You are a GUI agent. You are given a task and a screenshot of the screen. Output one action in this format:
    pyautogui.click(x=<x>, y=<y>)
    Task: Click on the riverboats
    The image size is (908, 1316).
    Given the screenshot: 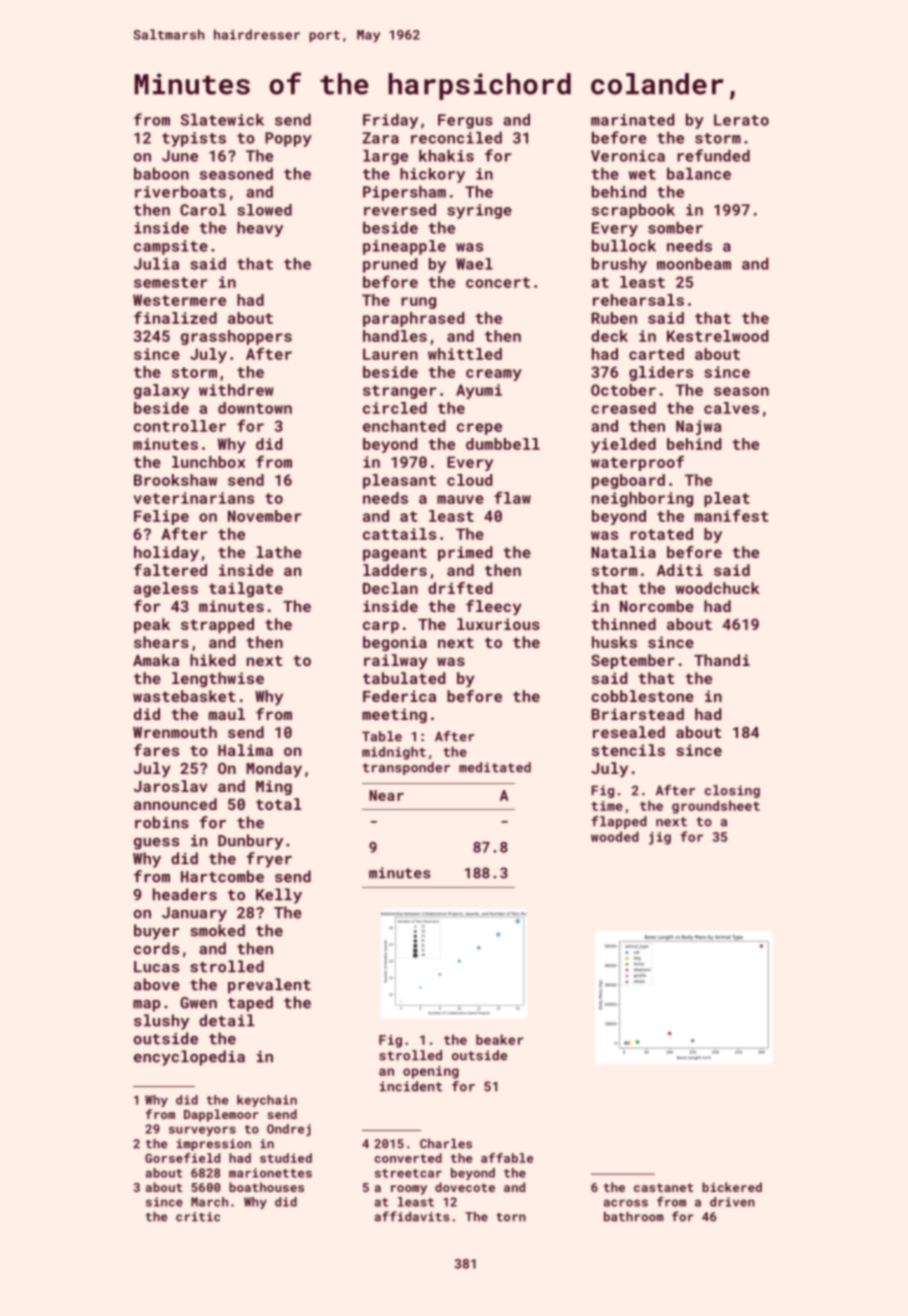 What is the action you would take?
    pyautogui.click(x=180, y=192)
